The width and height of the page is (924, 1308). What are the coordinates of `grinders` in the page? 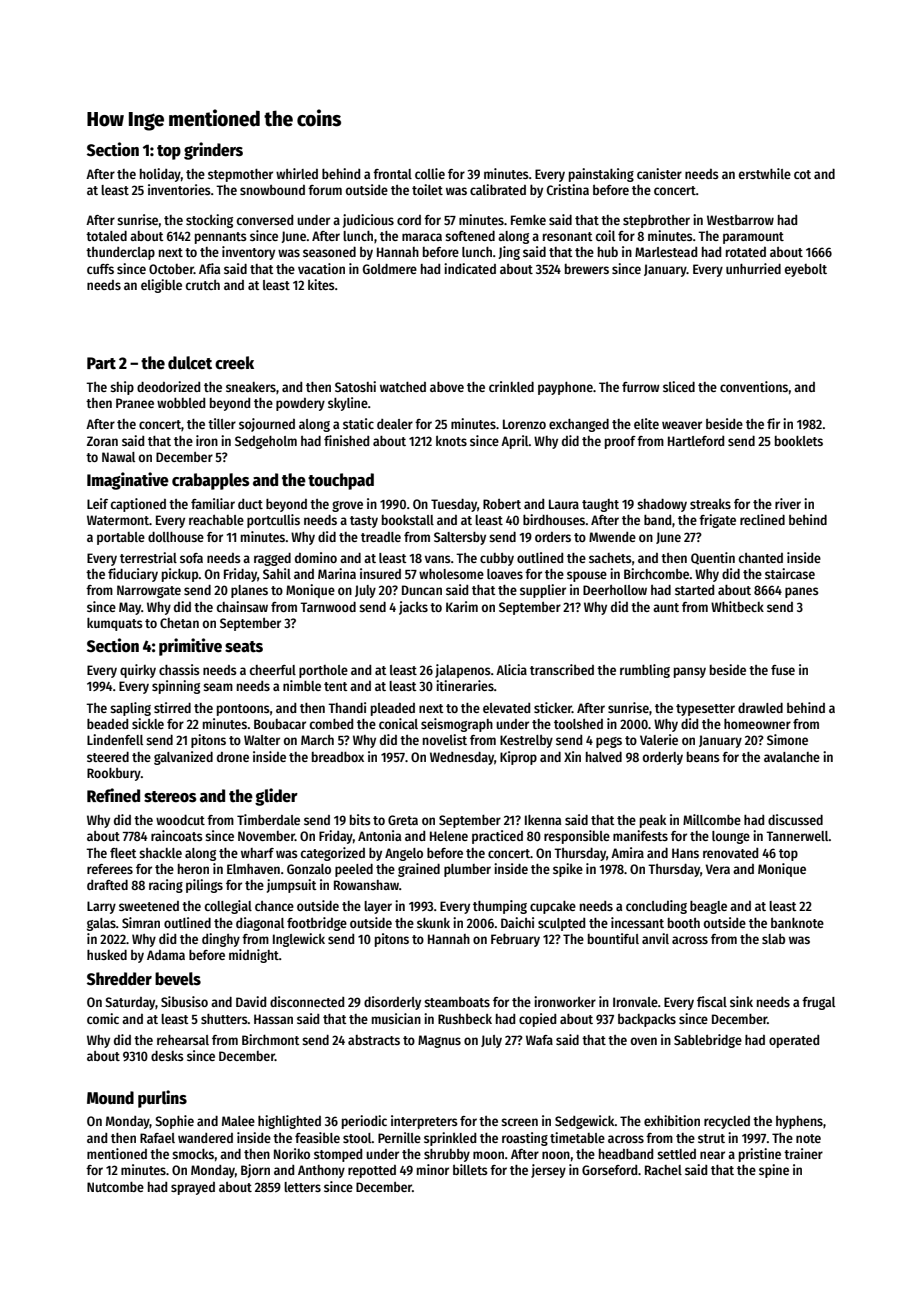 It's located at (213, 151).
